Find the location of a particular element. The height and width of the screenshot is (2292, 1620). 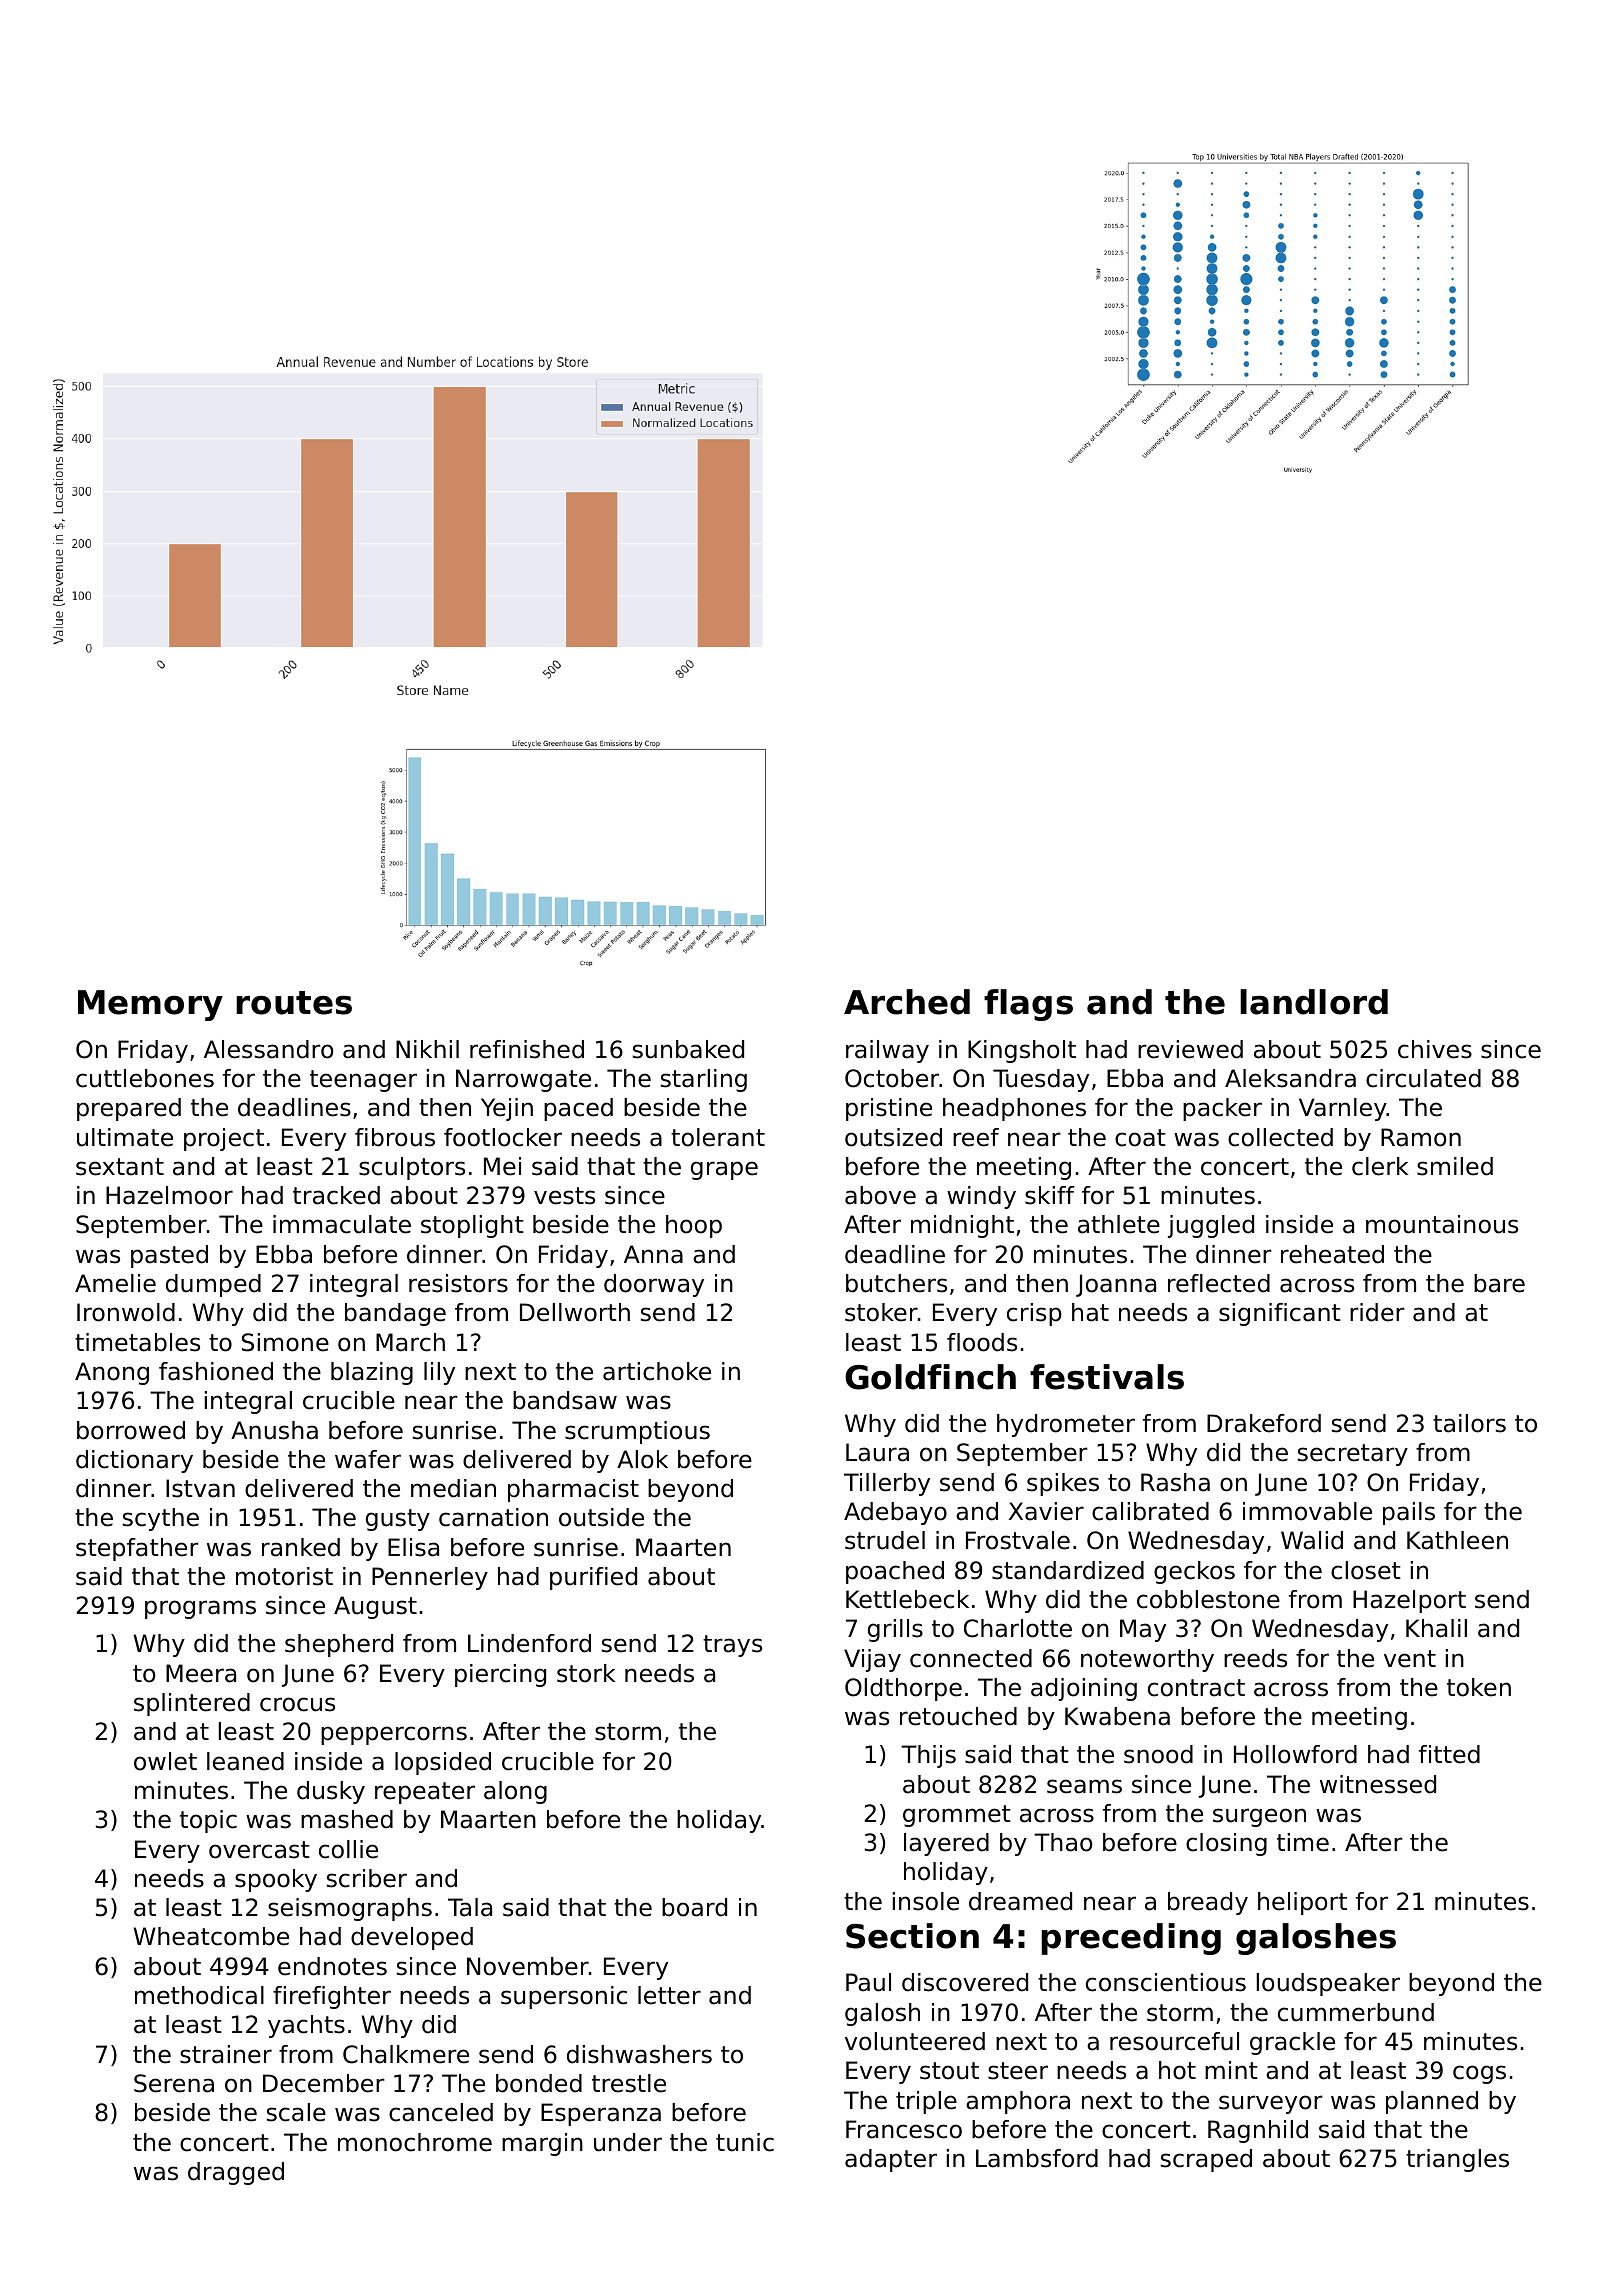

adapter is located at coordinates (891, 2160).
